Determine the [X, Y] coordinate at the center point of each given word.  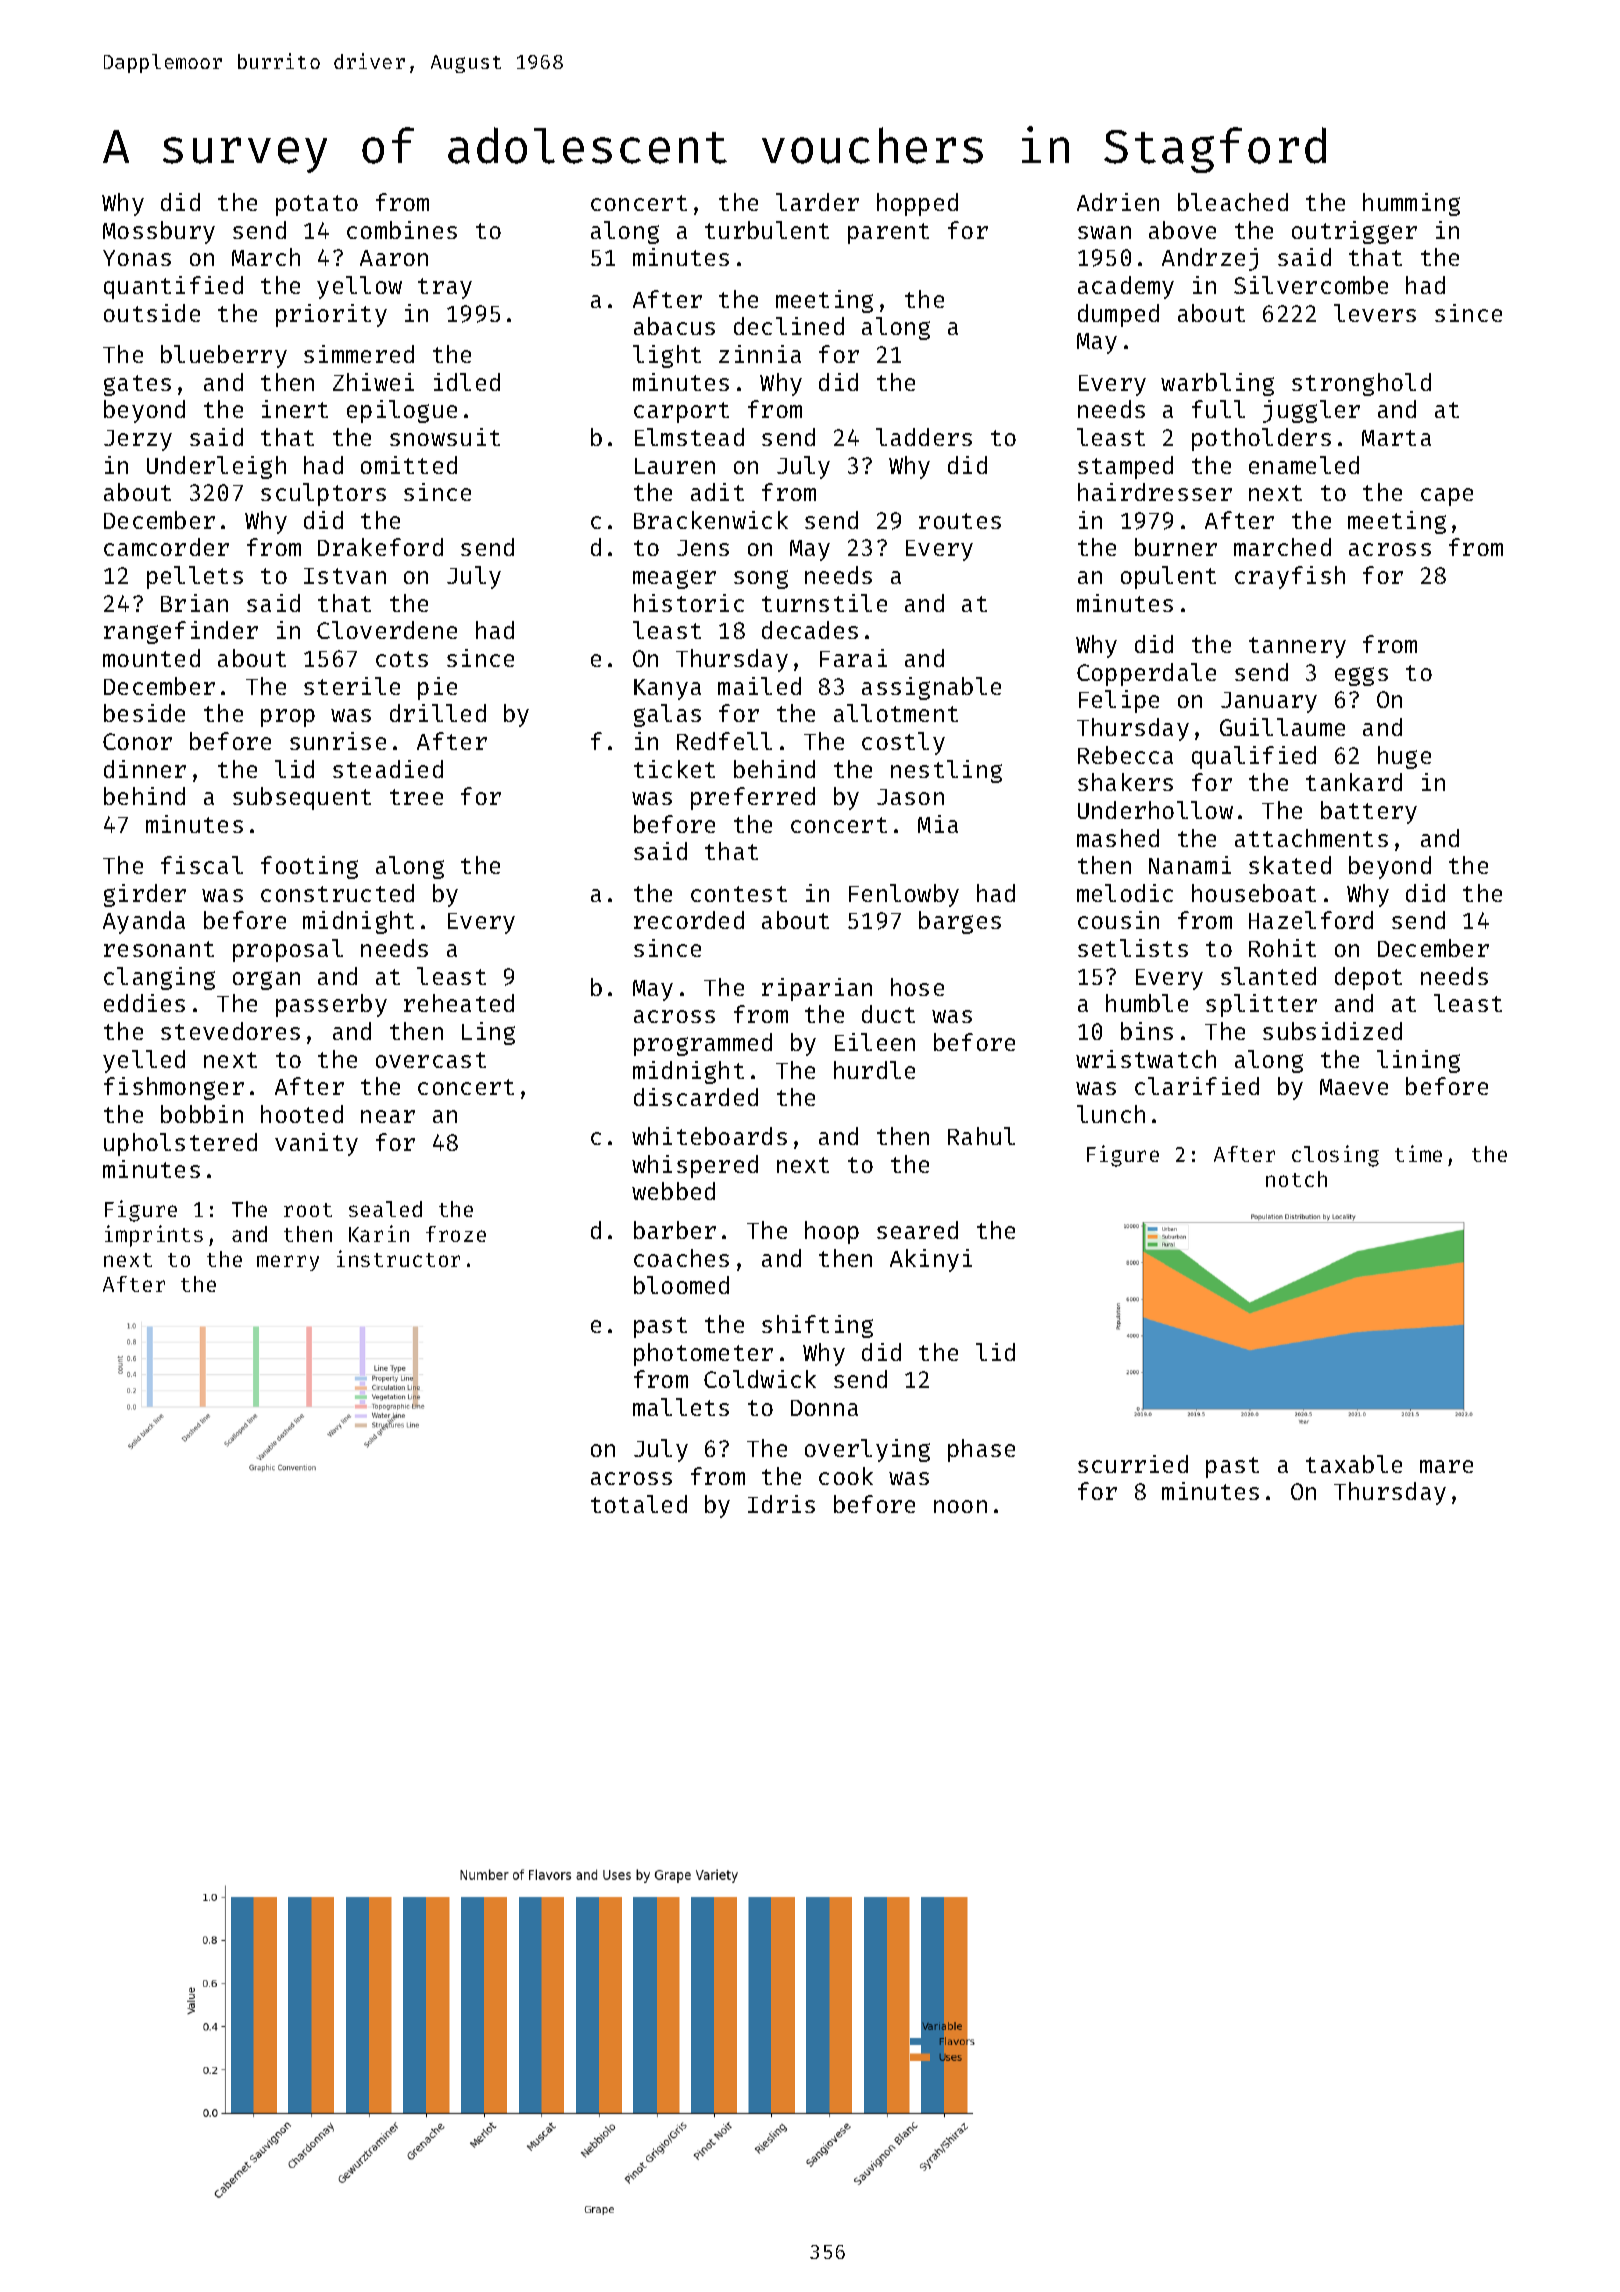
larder [817, 202]
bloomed [681, 1285]
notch [1296, 1179]
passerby [331, 1005]
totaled [639, 1504]
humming [1411, 204]
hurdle [874, 1070]
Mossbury [159, 232]
